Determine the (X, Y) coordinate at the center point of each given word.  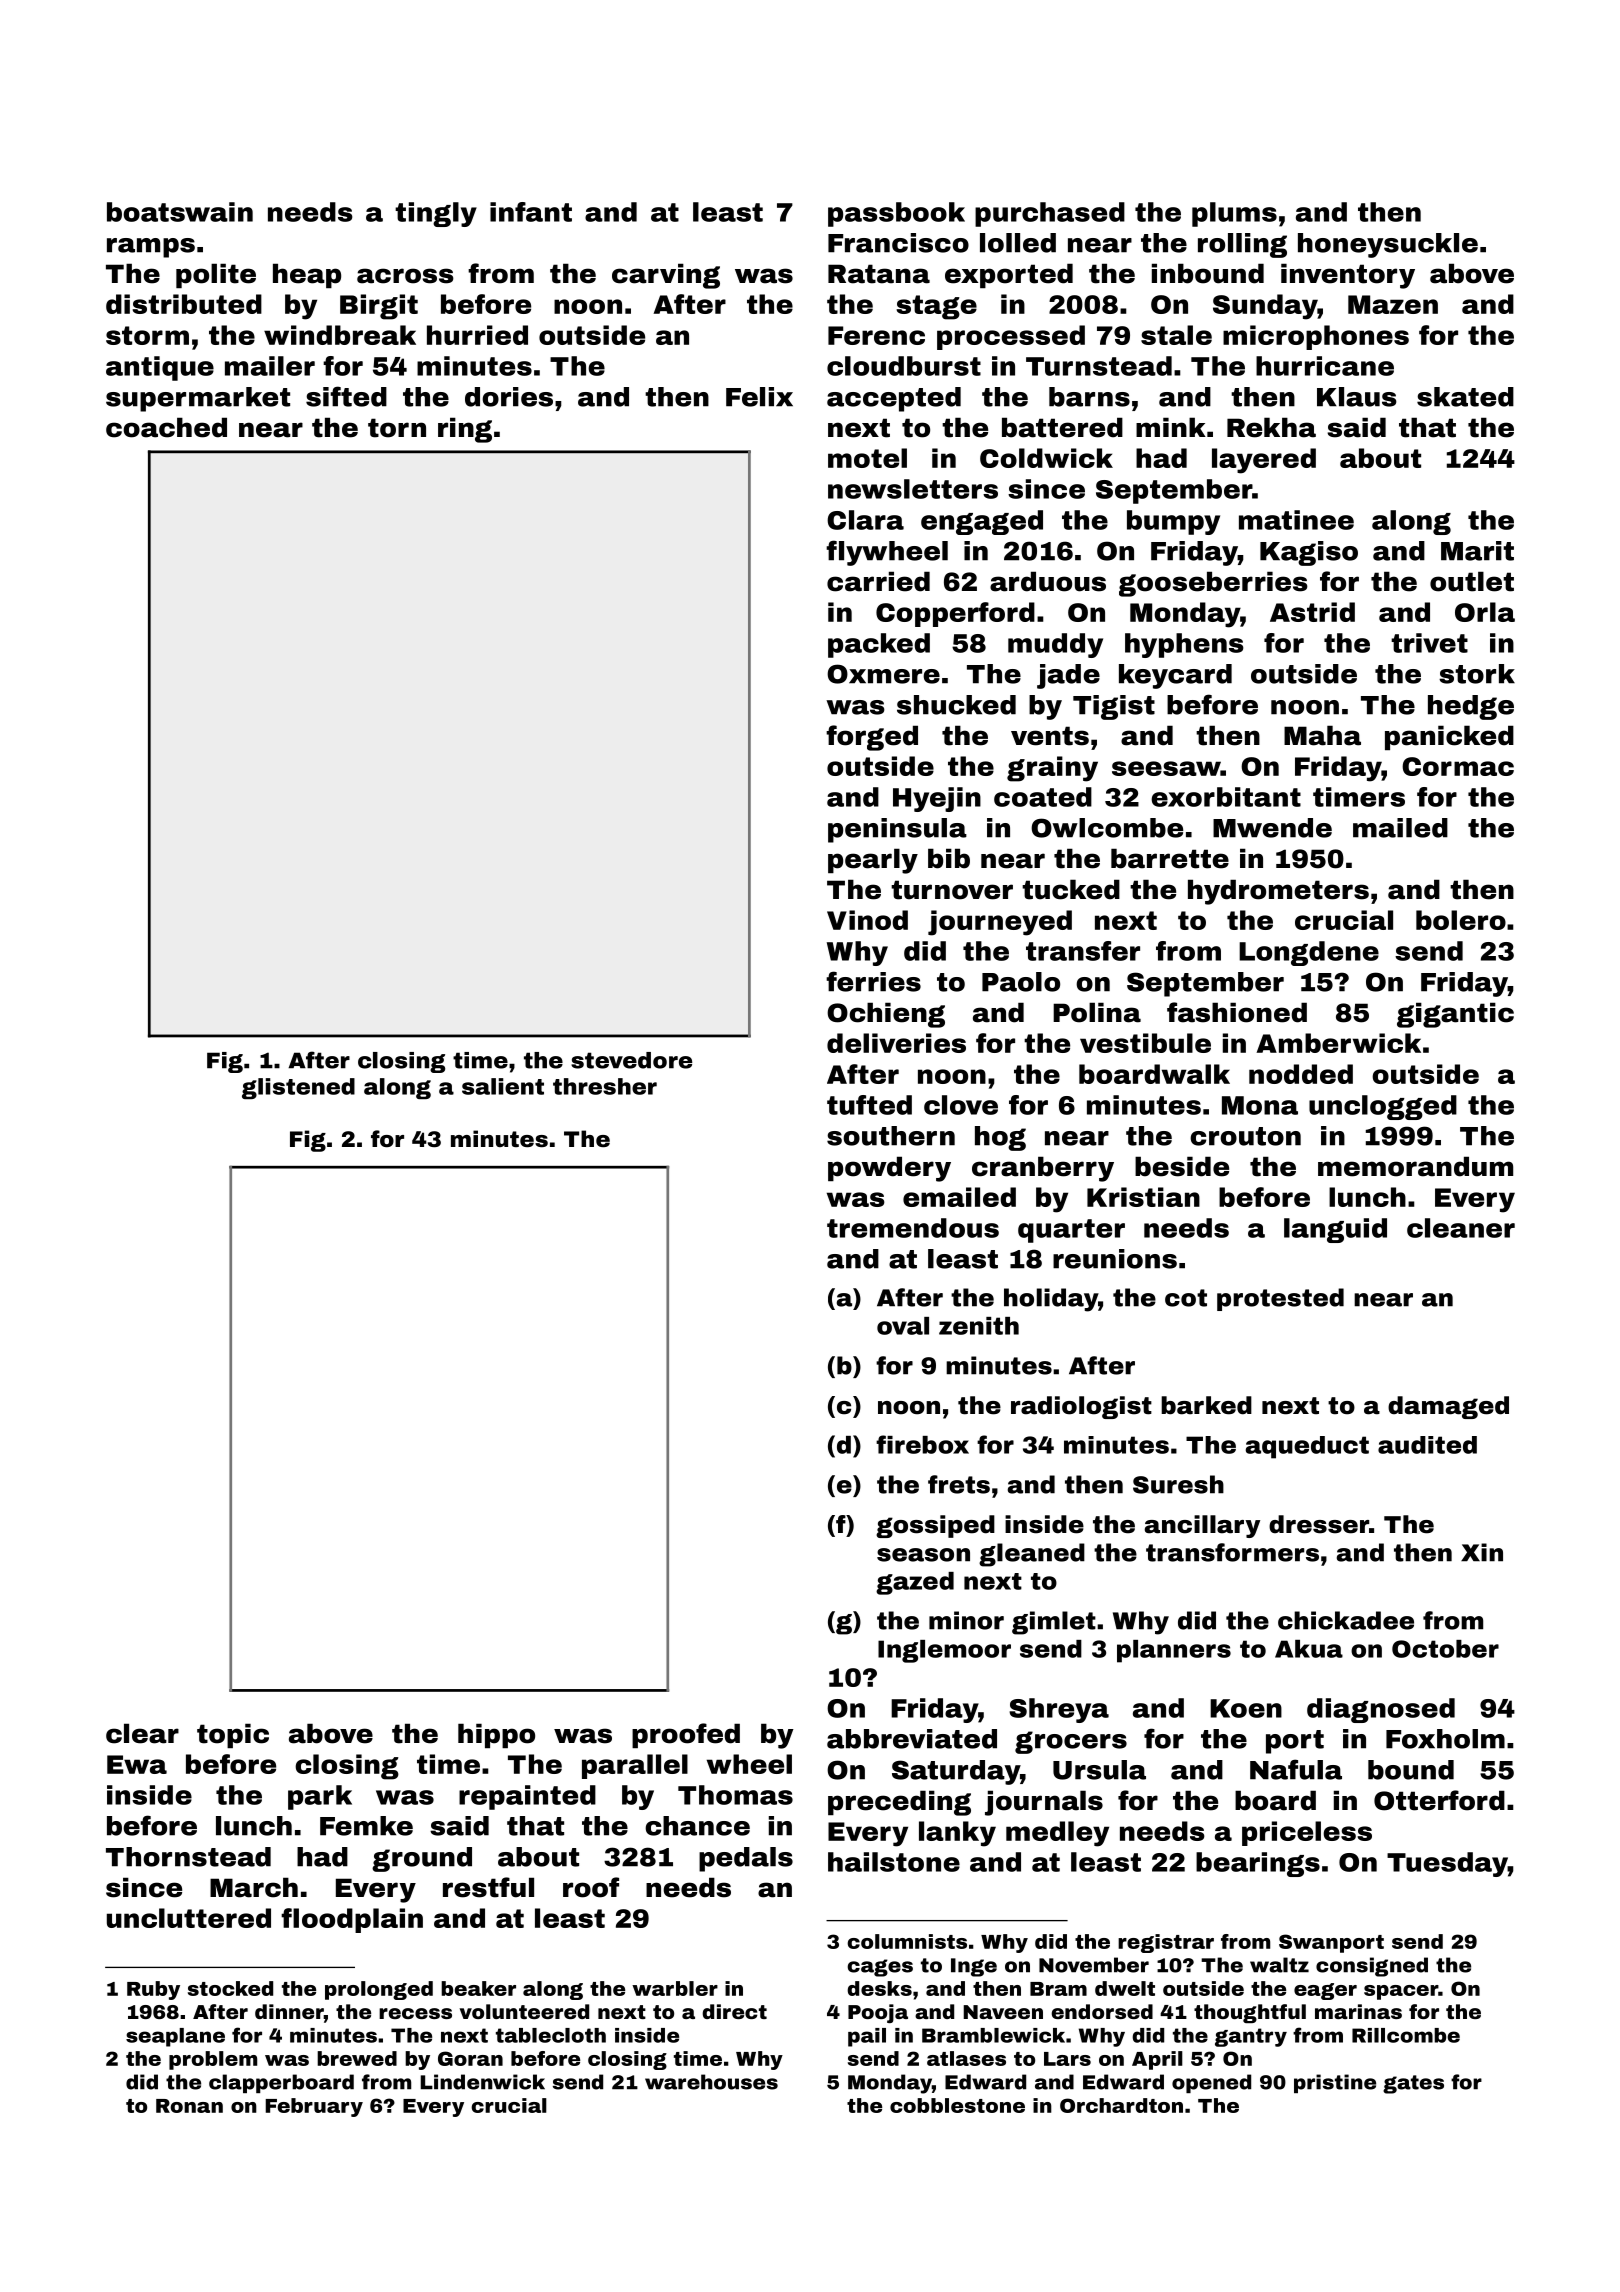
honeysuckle (1388, 245)
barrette (1170, 858)
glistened (298, 1088)
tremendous (913, 1228)
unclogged (1383, 1107)
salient (503, 1086)
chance (697, 1826)
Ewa (137, 1764)
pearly (873, 861)
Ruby (153, 1990)
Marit (1477, 551)
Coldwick (1046, 458)
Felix (759, 397)
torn (397, 428)
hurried (477, 335)
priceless (1307, 1833)
